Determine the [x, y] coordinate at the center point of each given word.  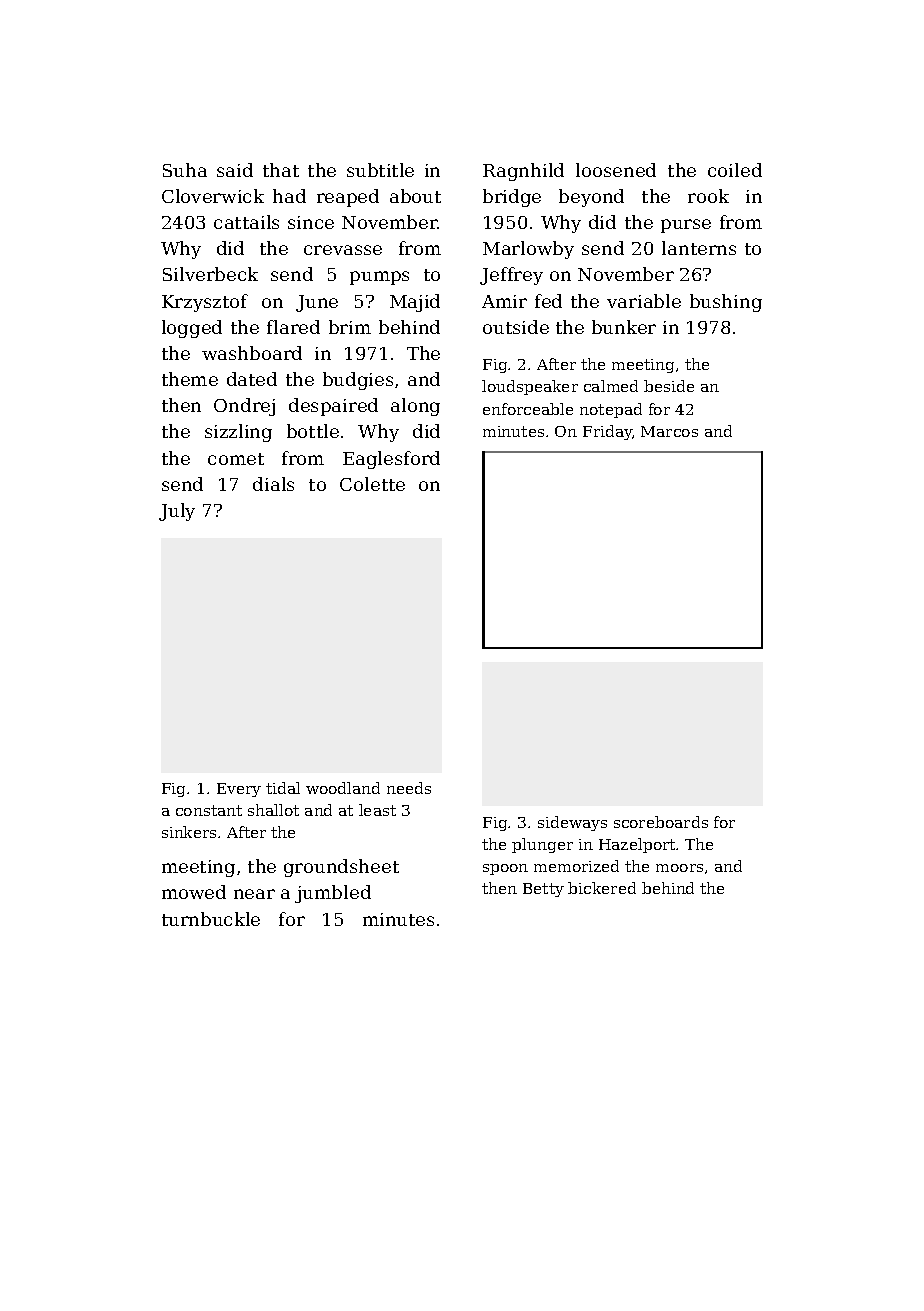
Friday [607, 432]
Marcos [669, 431]
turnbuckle [211, 919]
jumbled [333, 894]
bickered [602, 888]
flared [293, 327]
